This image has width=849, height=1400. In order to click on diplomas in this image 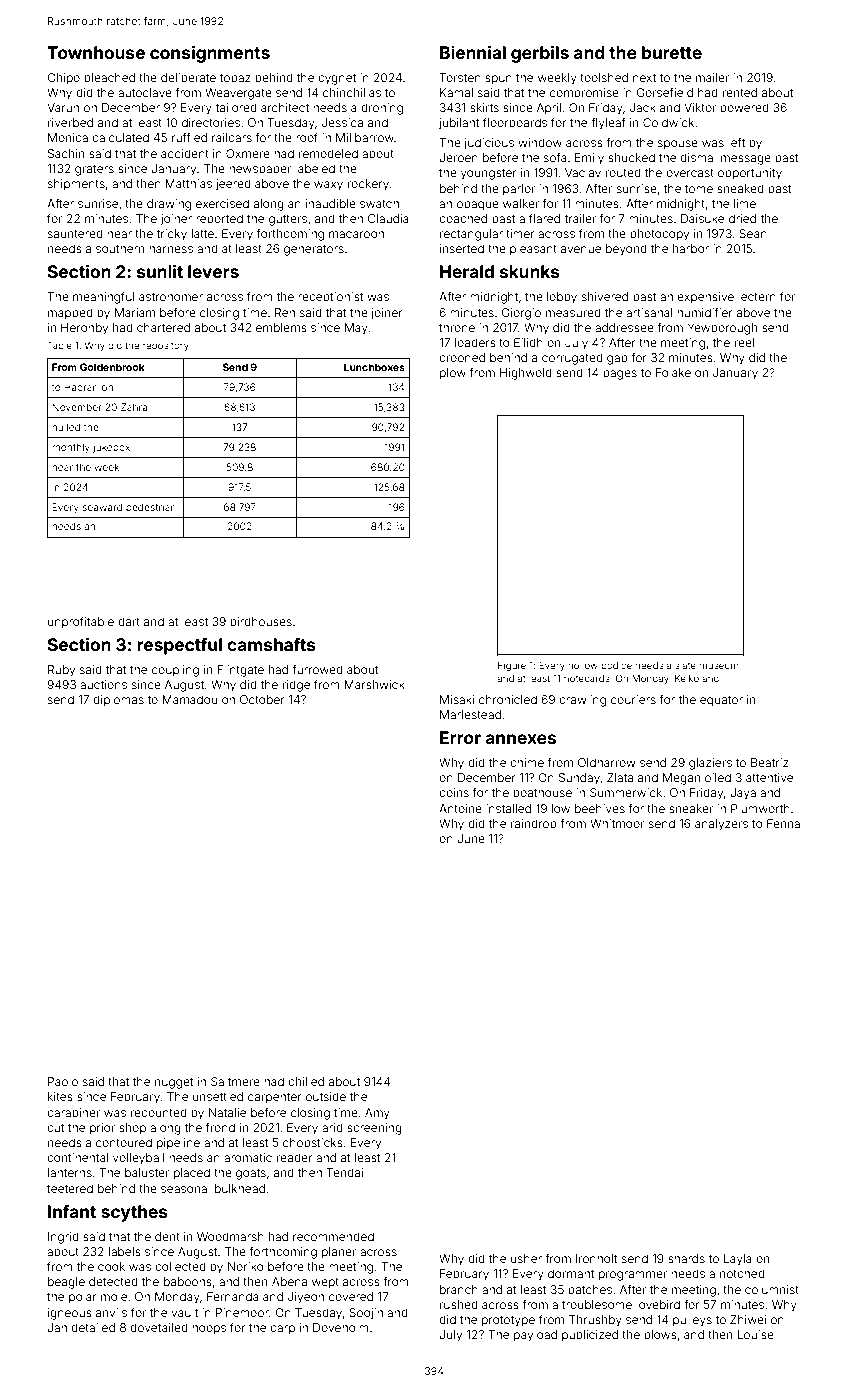, I will do `click(118, 701)`.
